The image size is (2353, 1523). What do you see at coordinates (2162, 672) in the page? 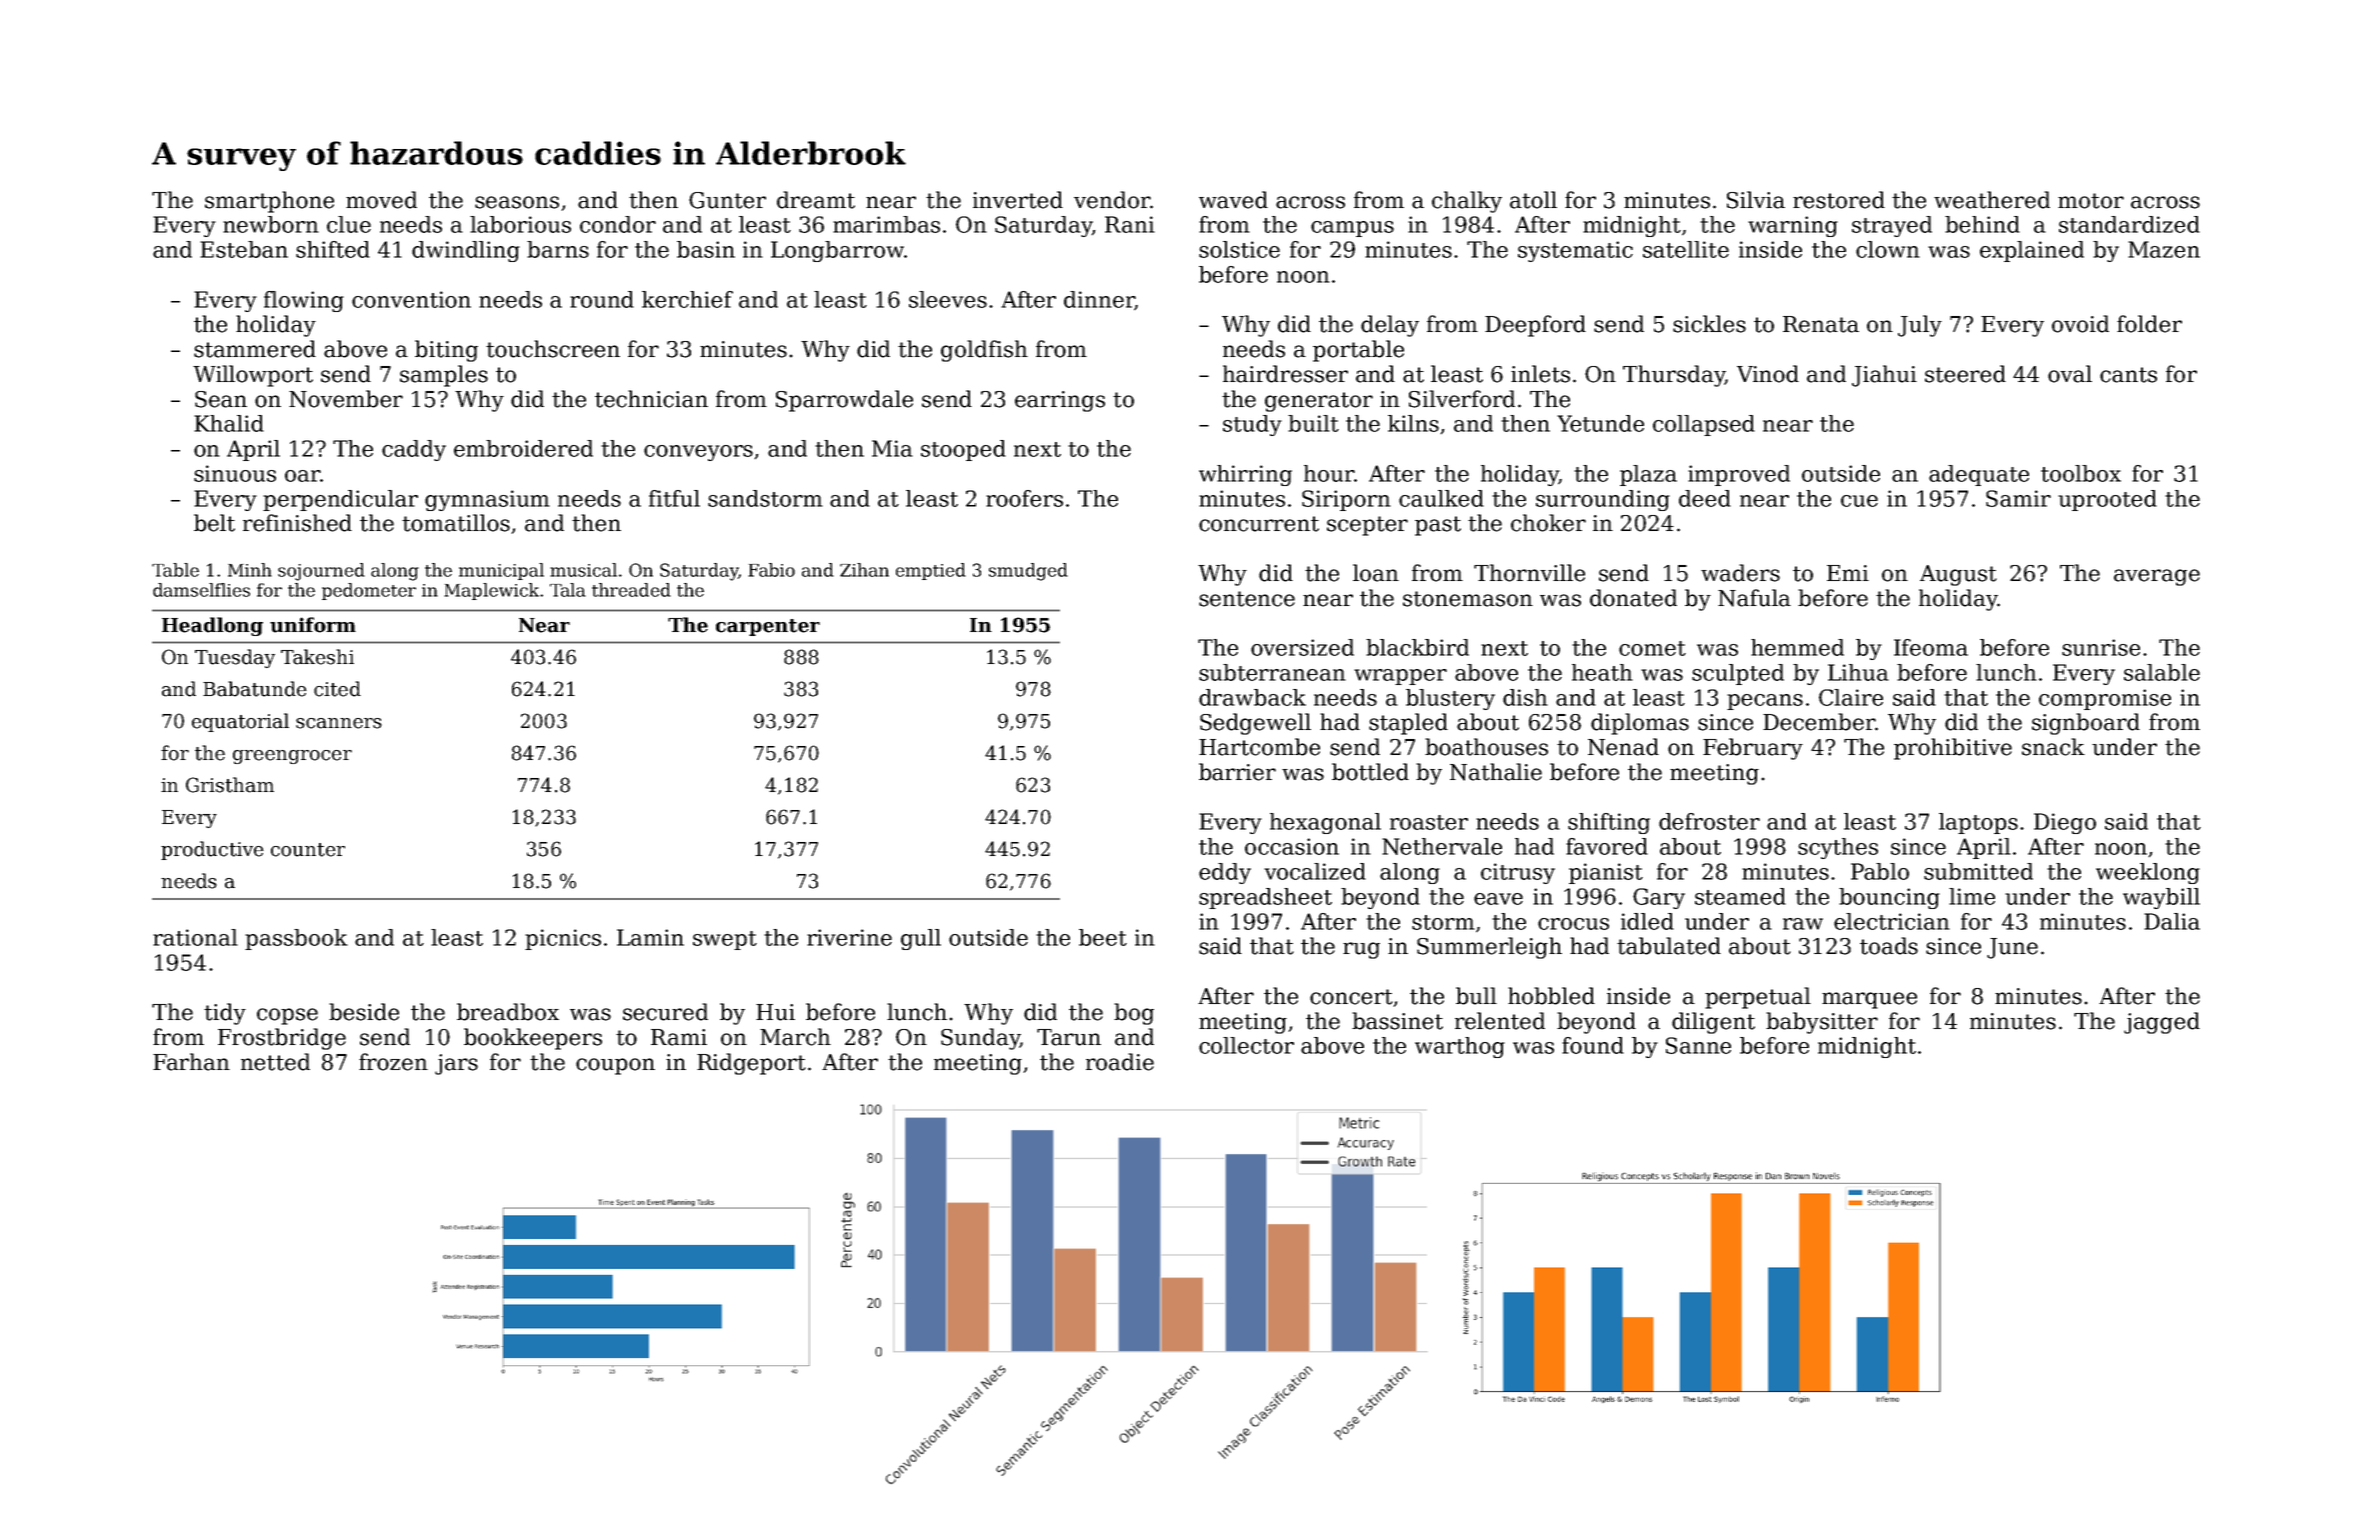
I see `salable` at bounding box center [2162, 672].
